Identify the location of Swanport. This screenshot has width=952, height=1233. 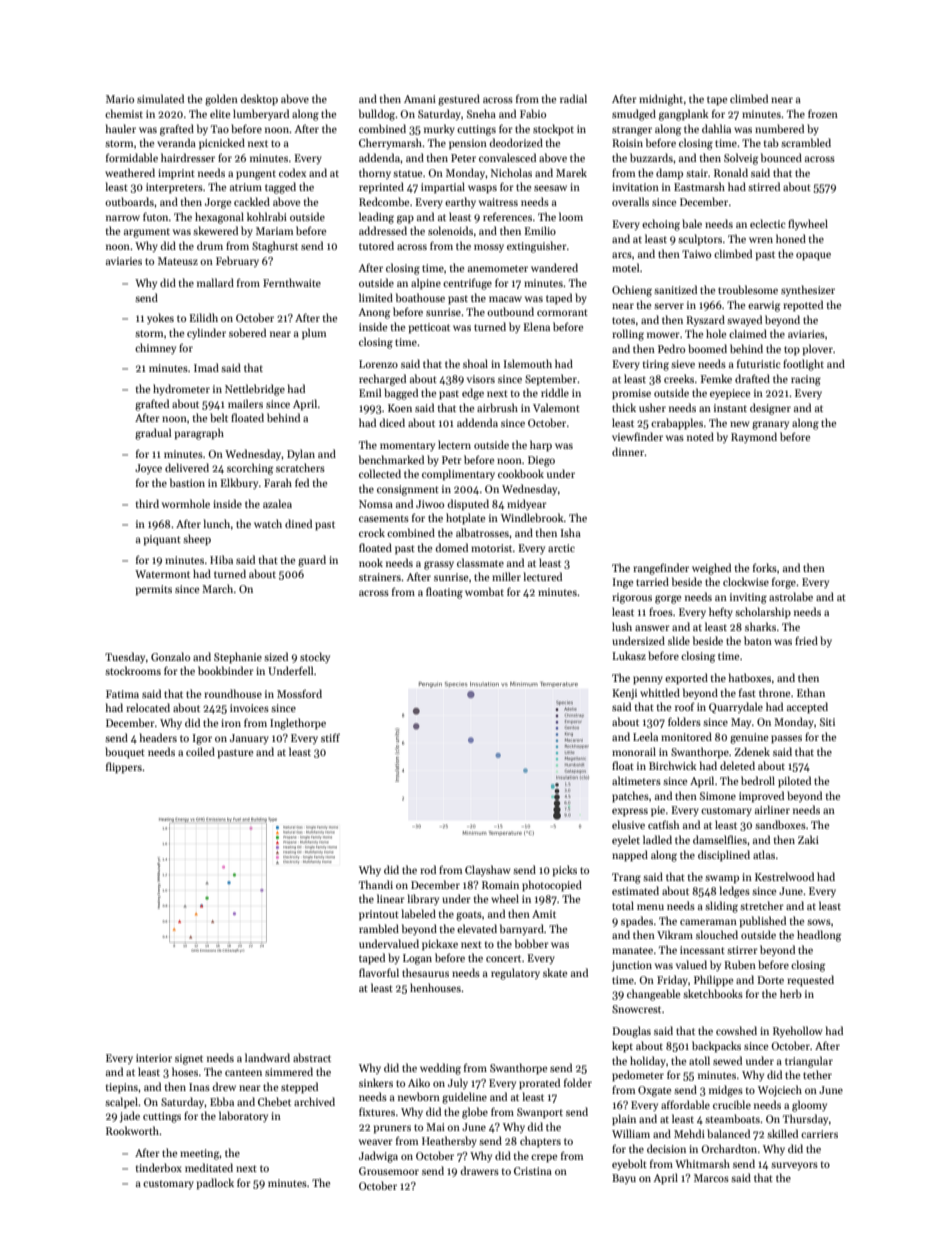
(540, 1113).
